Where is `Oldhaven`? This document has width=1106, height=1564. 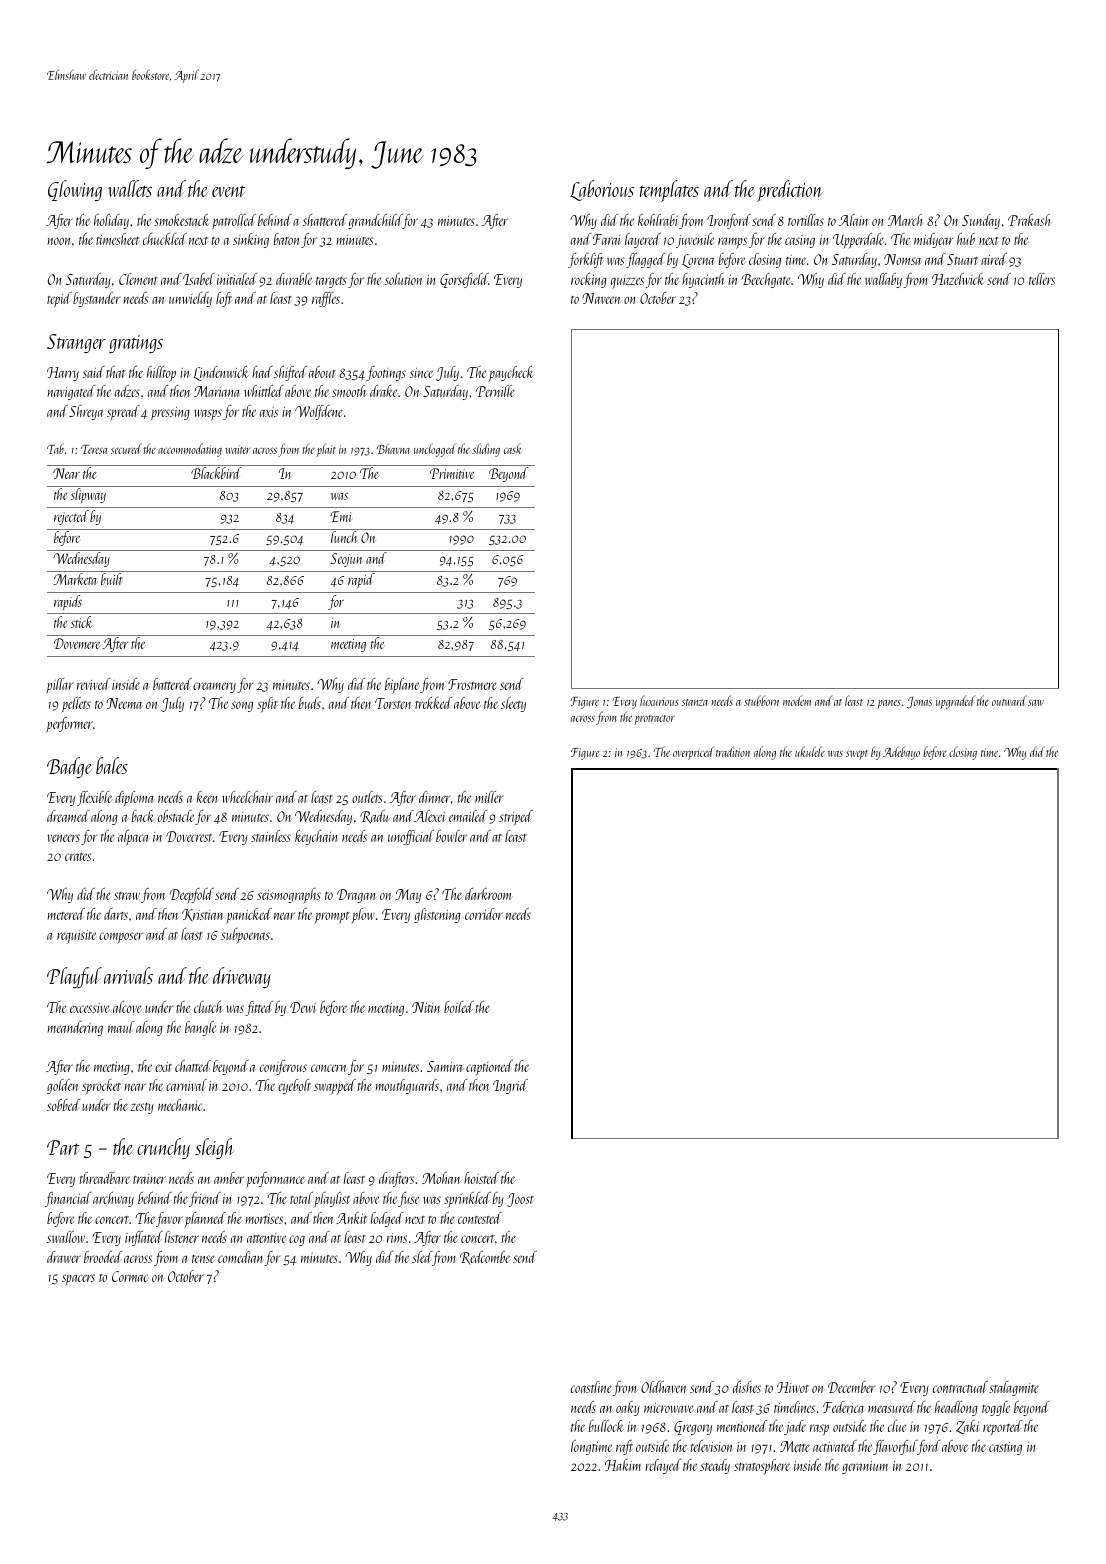
Oldhaven is located at coordinates (663, 1387).
